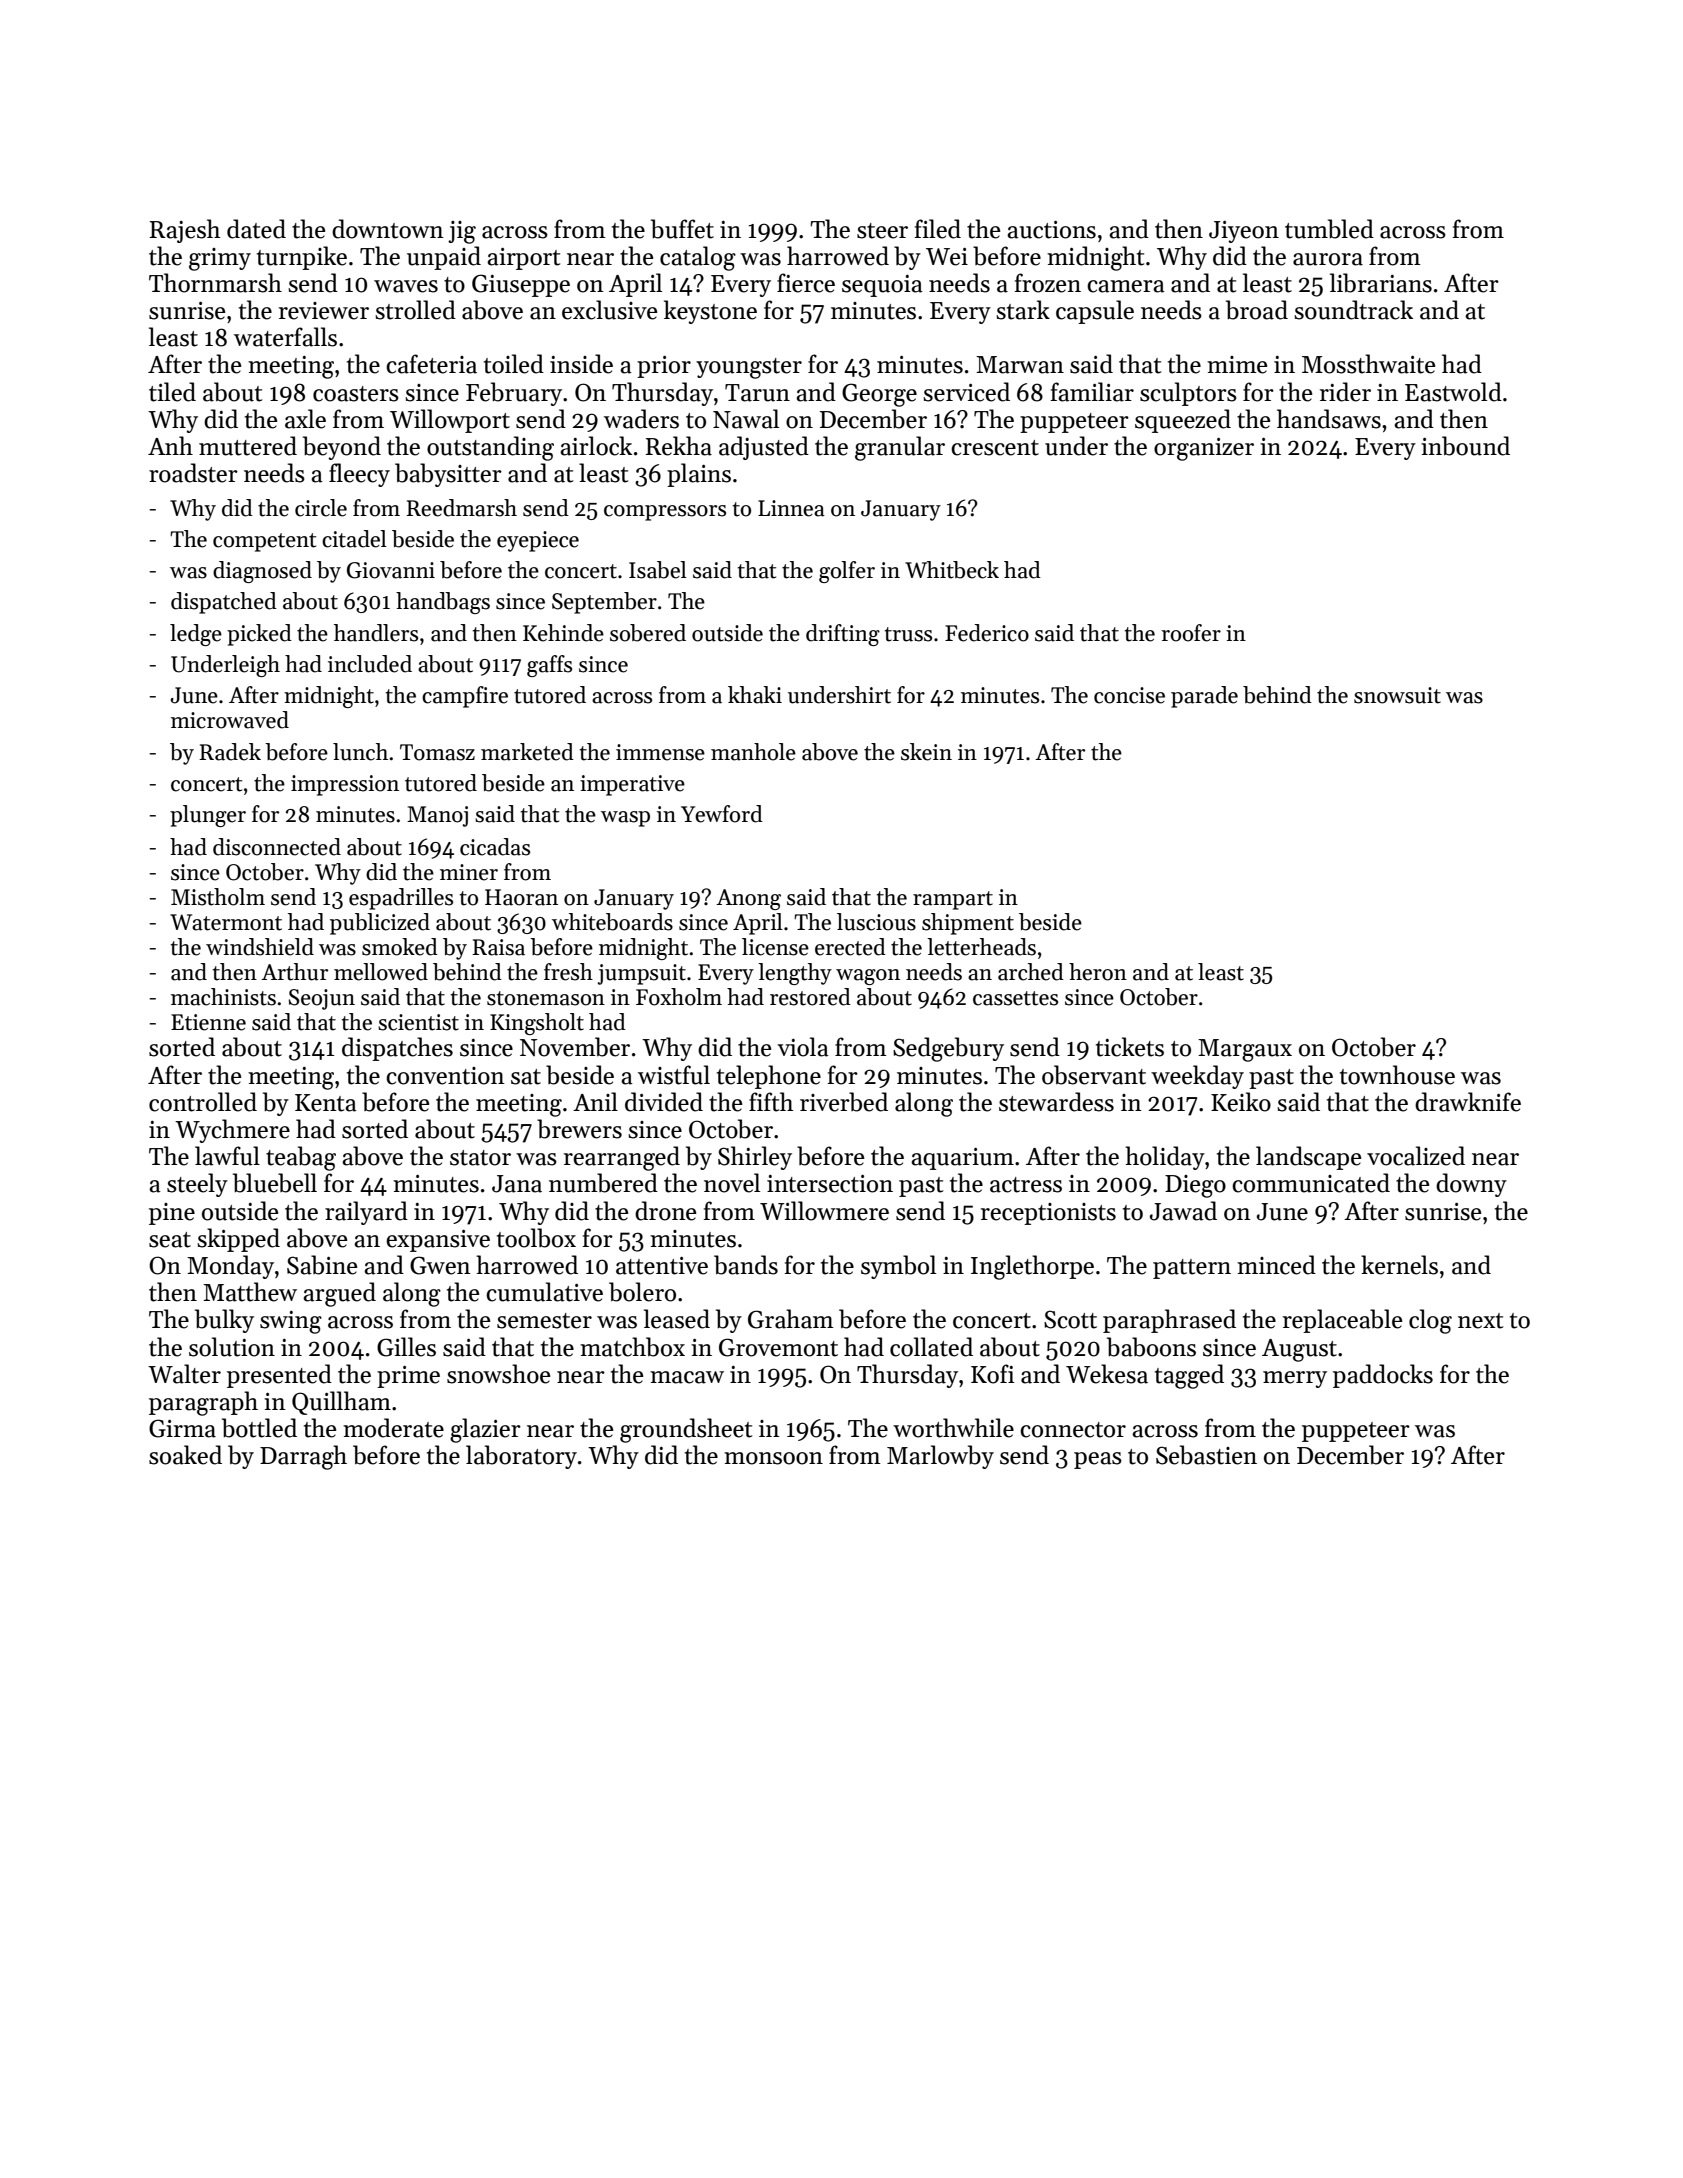  Describe the element at coordinates (345, 785) in the document. I see `impression` at that location.
